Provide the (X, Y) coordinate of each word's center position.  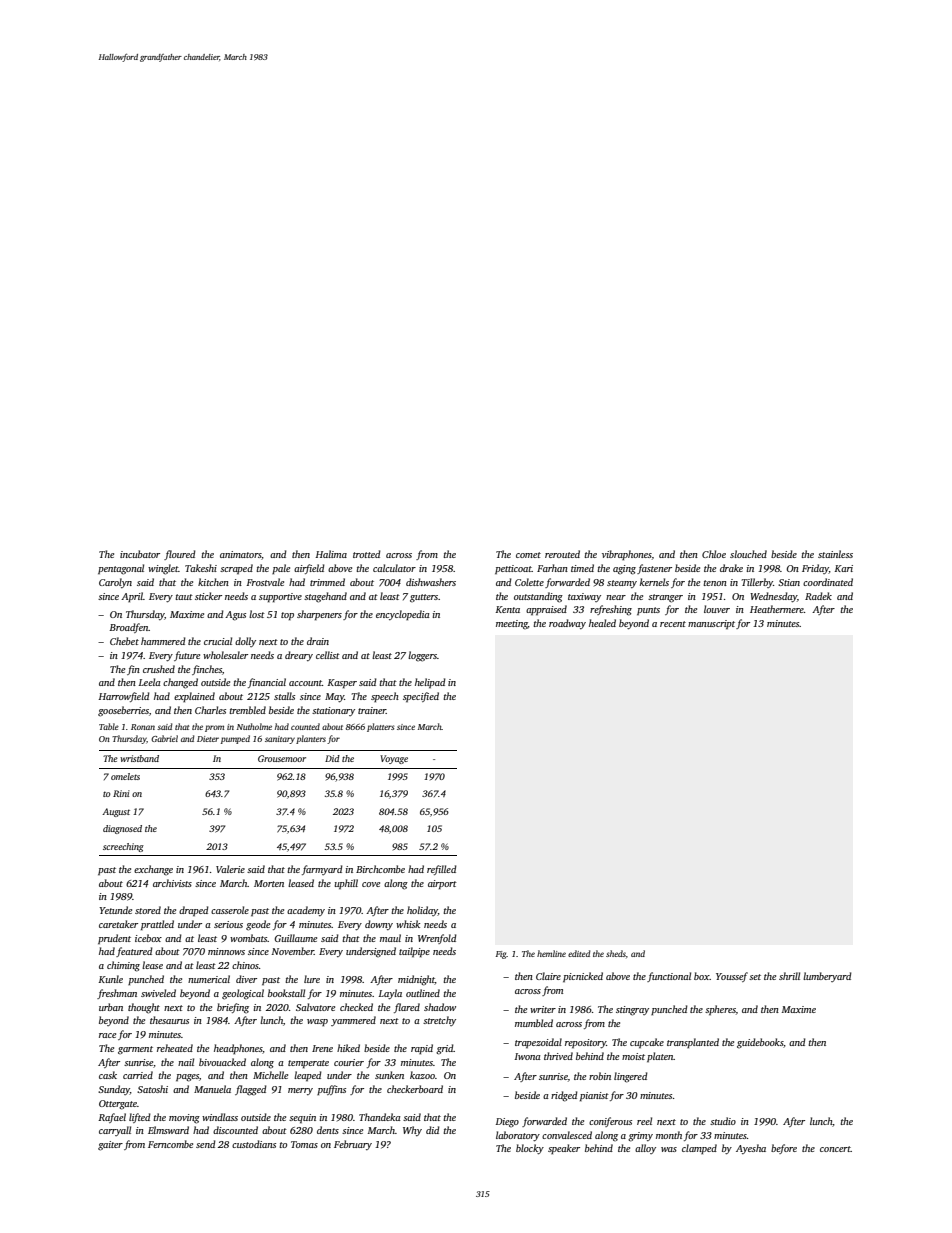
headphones (238, 1049)
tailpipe (414, 952)
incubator (140, 554)
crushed (159, 669)
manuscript (711, 624)
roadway (567, 624)
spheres (720, 1010)
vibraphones (627, 555)
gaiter (110, 1146)
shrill (789, 976)
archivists (172, 883)
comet (528, 555)
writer (543, 1009)
